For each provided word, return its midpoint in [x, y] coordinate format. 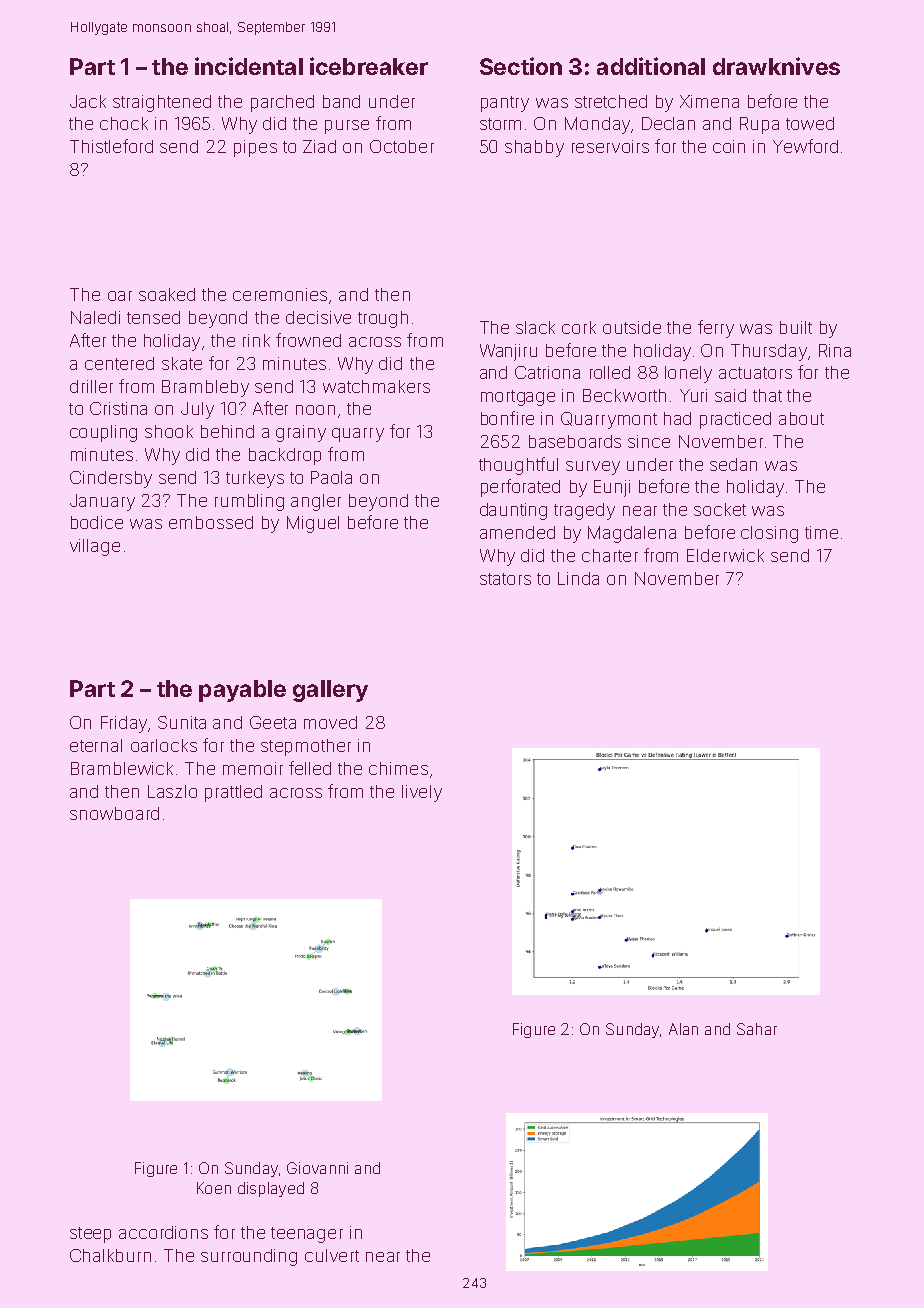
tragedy [584, 511]
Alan [683, 1029]
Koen [214, 1188]
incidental [249, 66]
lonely [688, 374]
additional [651, 66]
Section [521, 66]
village [95, 547]
